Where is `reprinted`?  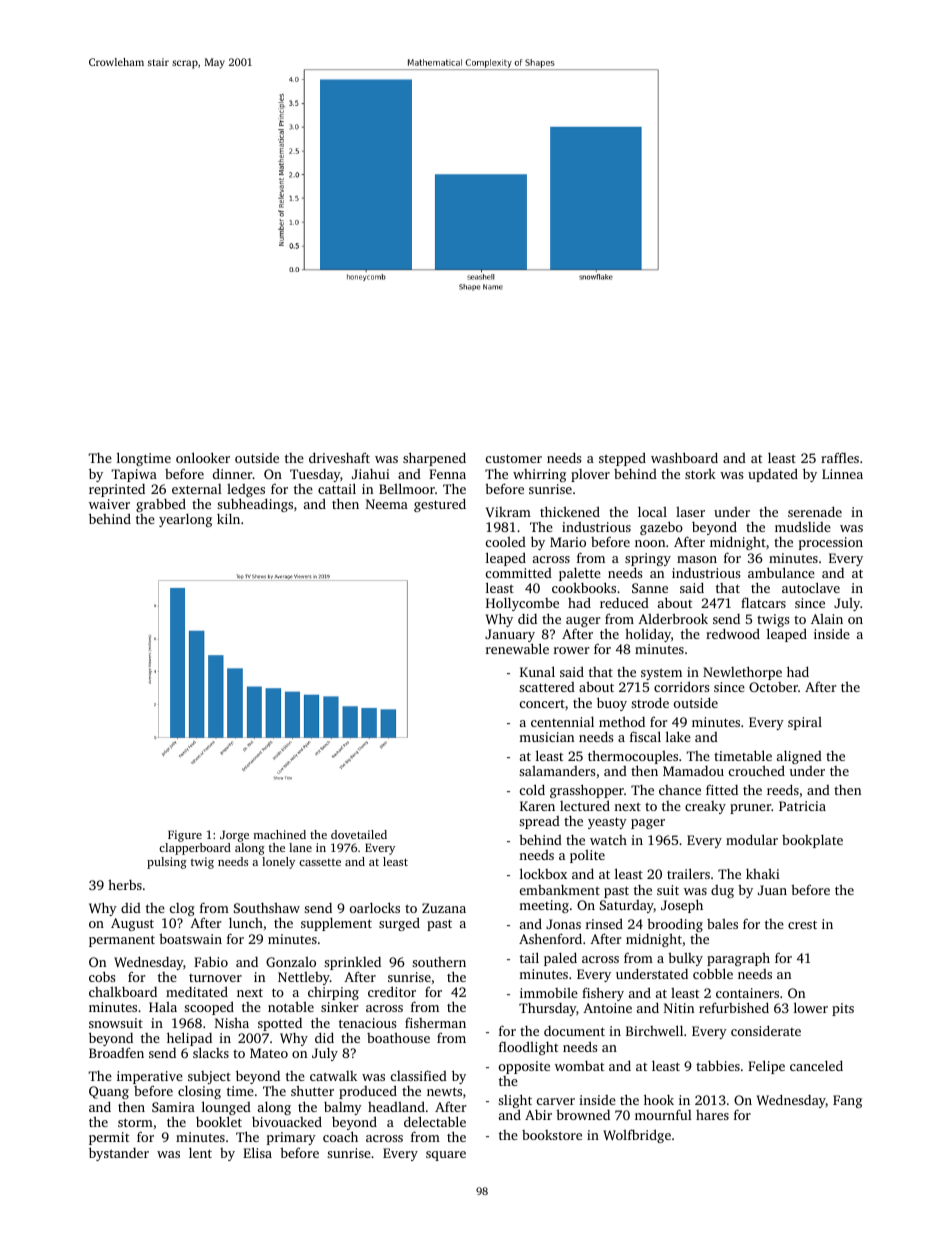 reprinted is located at coordinates (117, 490).
